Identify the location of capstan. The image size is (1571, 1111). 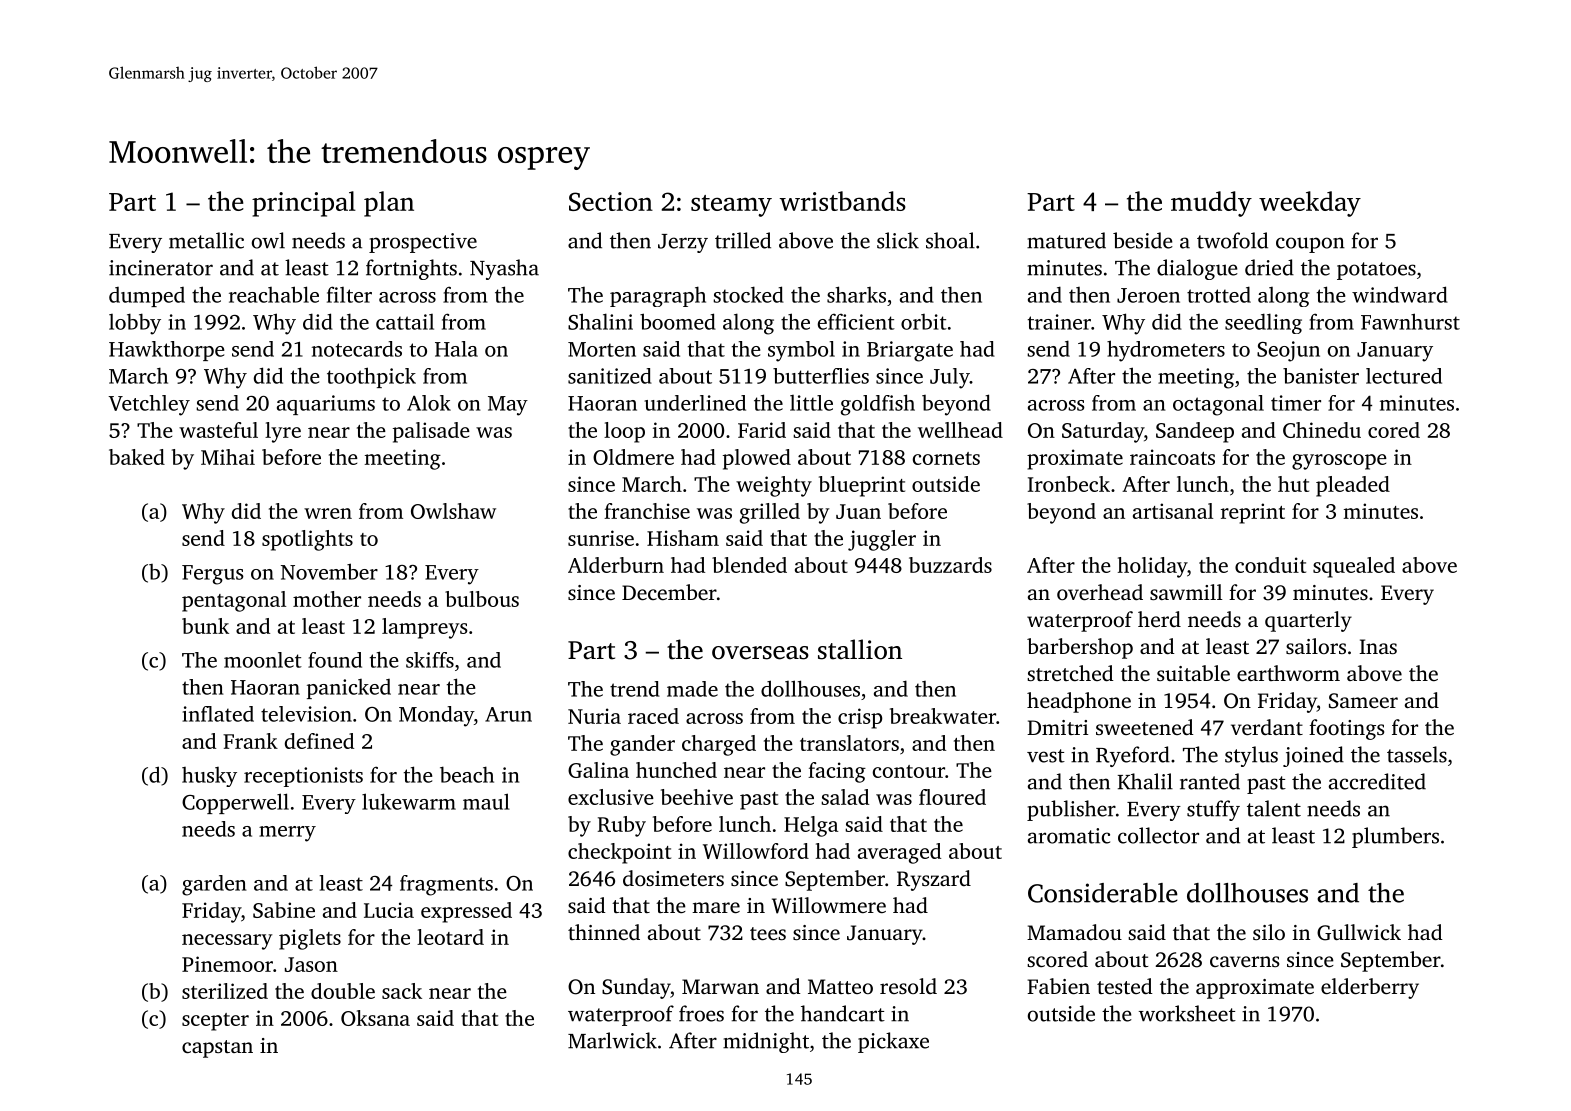
(217, 1049).
